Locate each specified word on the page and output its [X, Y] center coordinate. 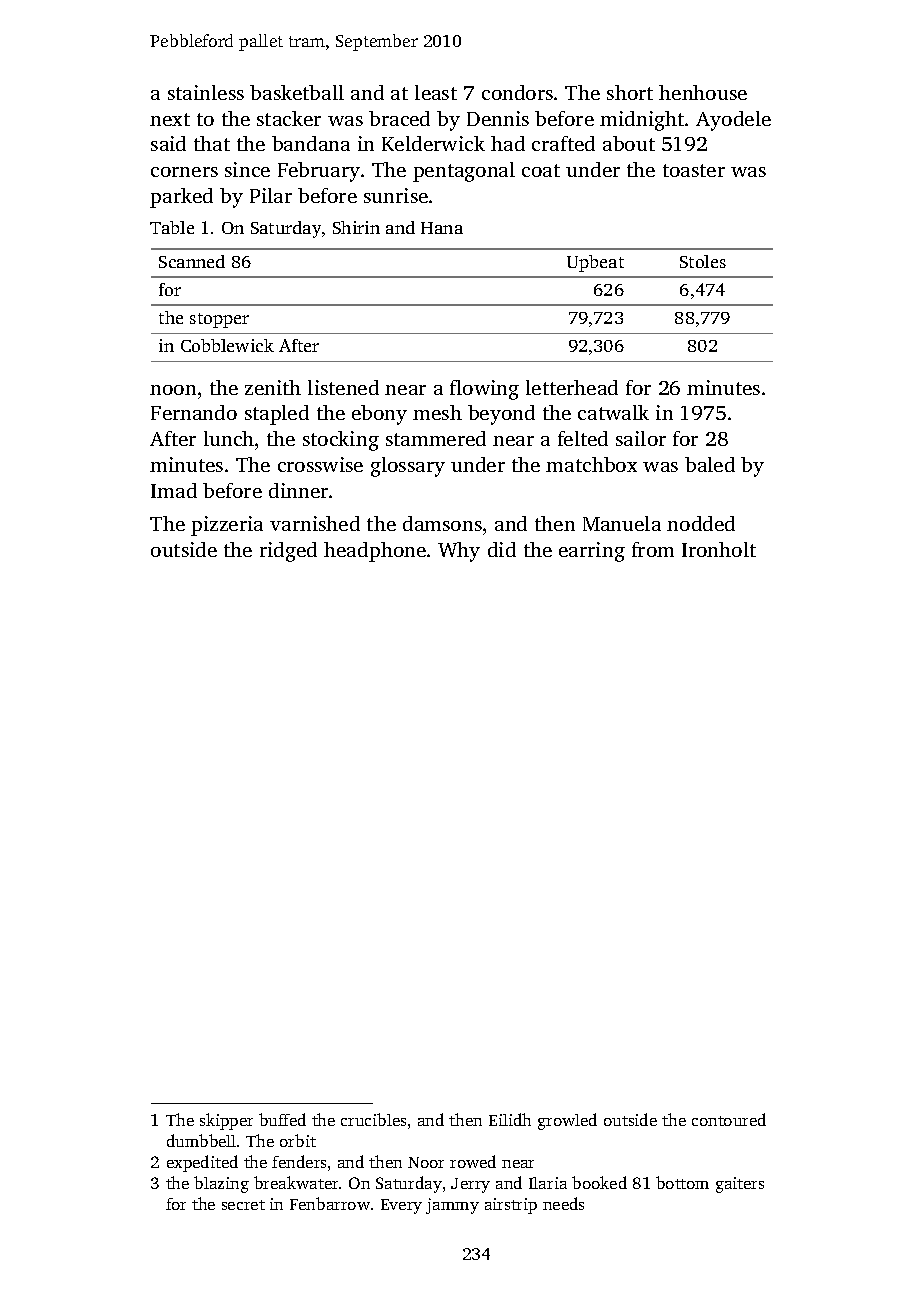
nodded [701, 523]
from [653, 549]
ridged [288, 552]
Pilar [271, 195]
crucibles [373, 1119]
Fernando [194, 412]
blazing [221, 1184]
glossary [408, 467]
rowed [473, 1161]
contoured [729, 1119]
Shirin [356, 227]
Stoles [703, 261]
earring [592, 552]
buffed [282, 1119]
